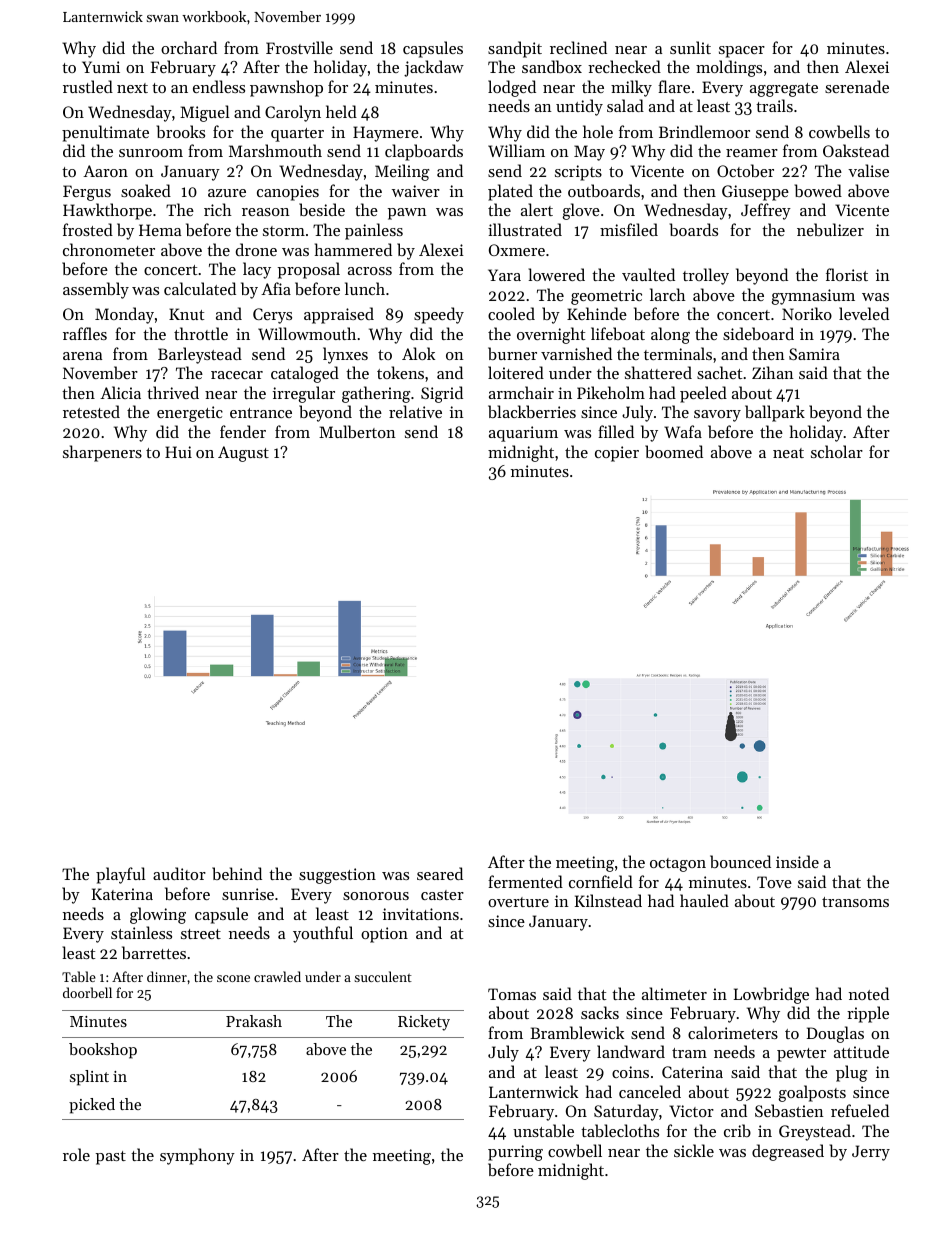 This image has width=952, height=1233. I want to click on cornfield, so click(601, 881).
